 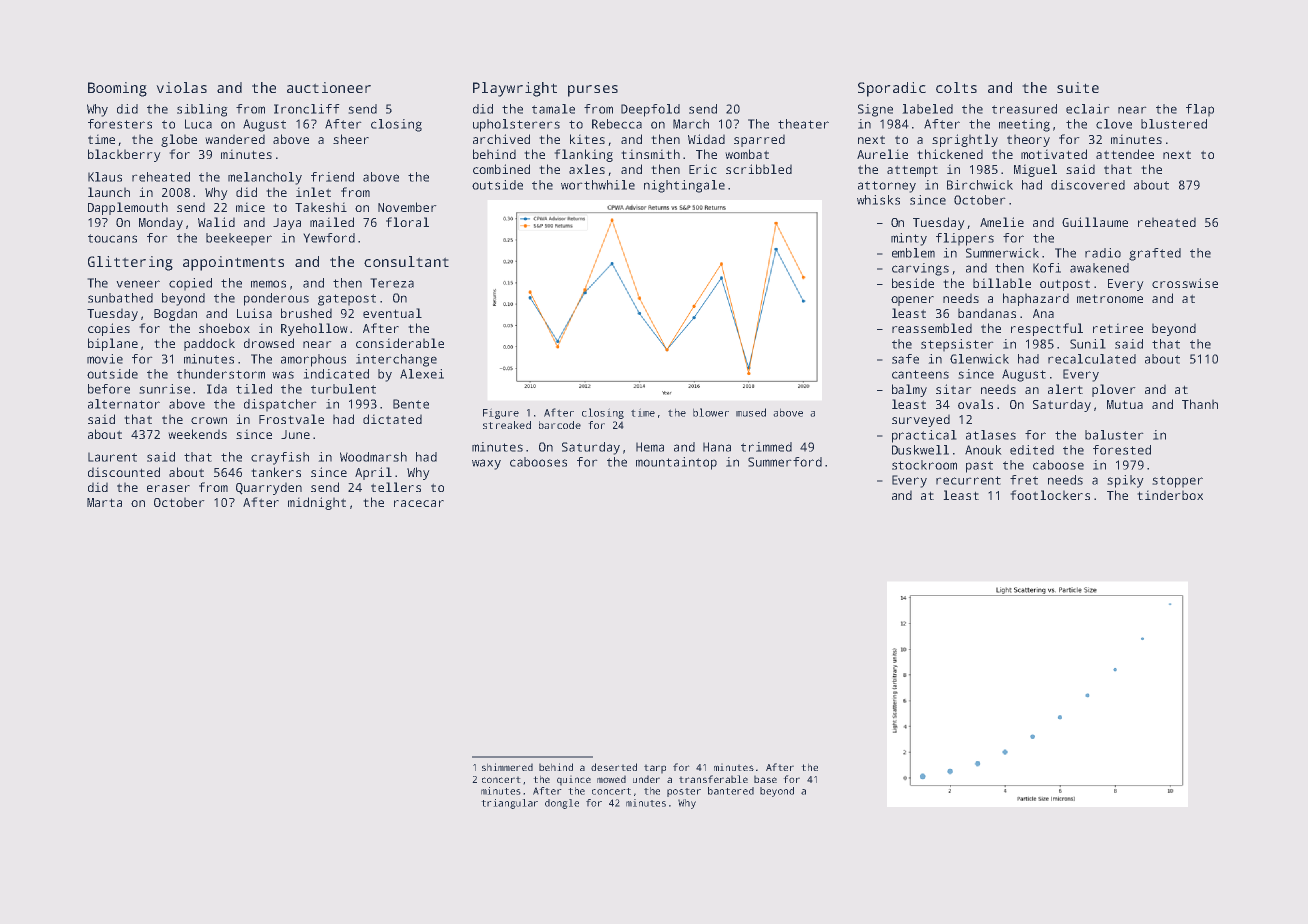 What do you see at coordinates (593, 91) in the image?
I see `purses` at bounding box center [593, 91].
